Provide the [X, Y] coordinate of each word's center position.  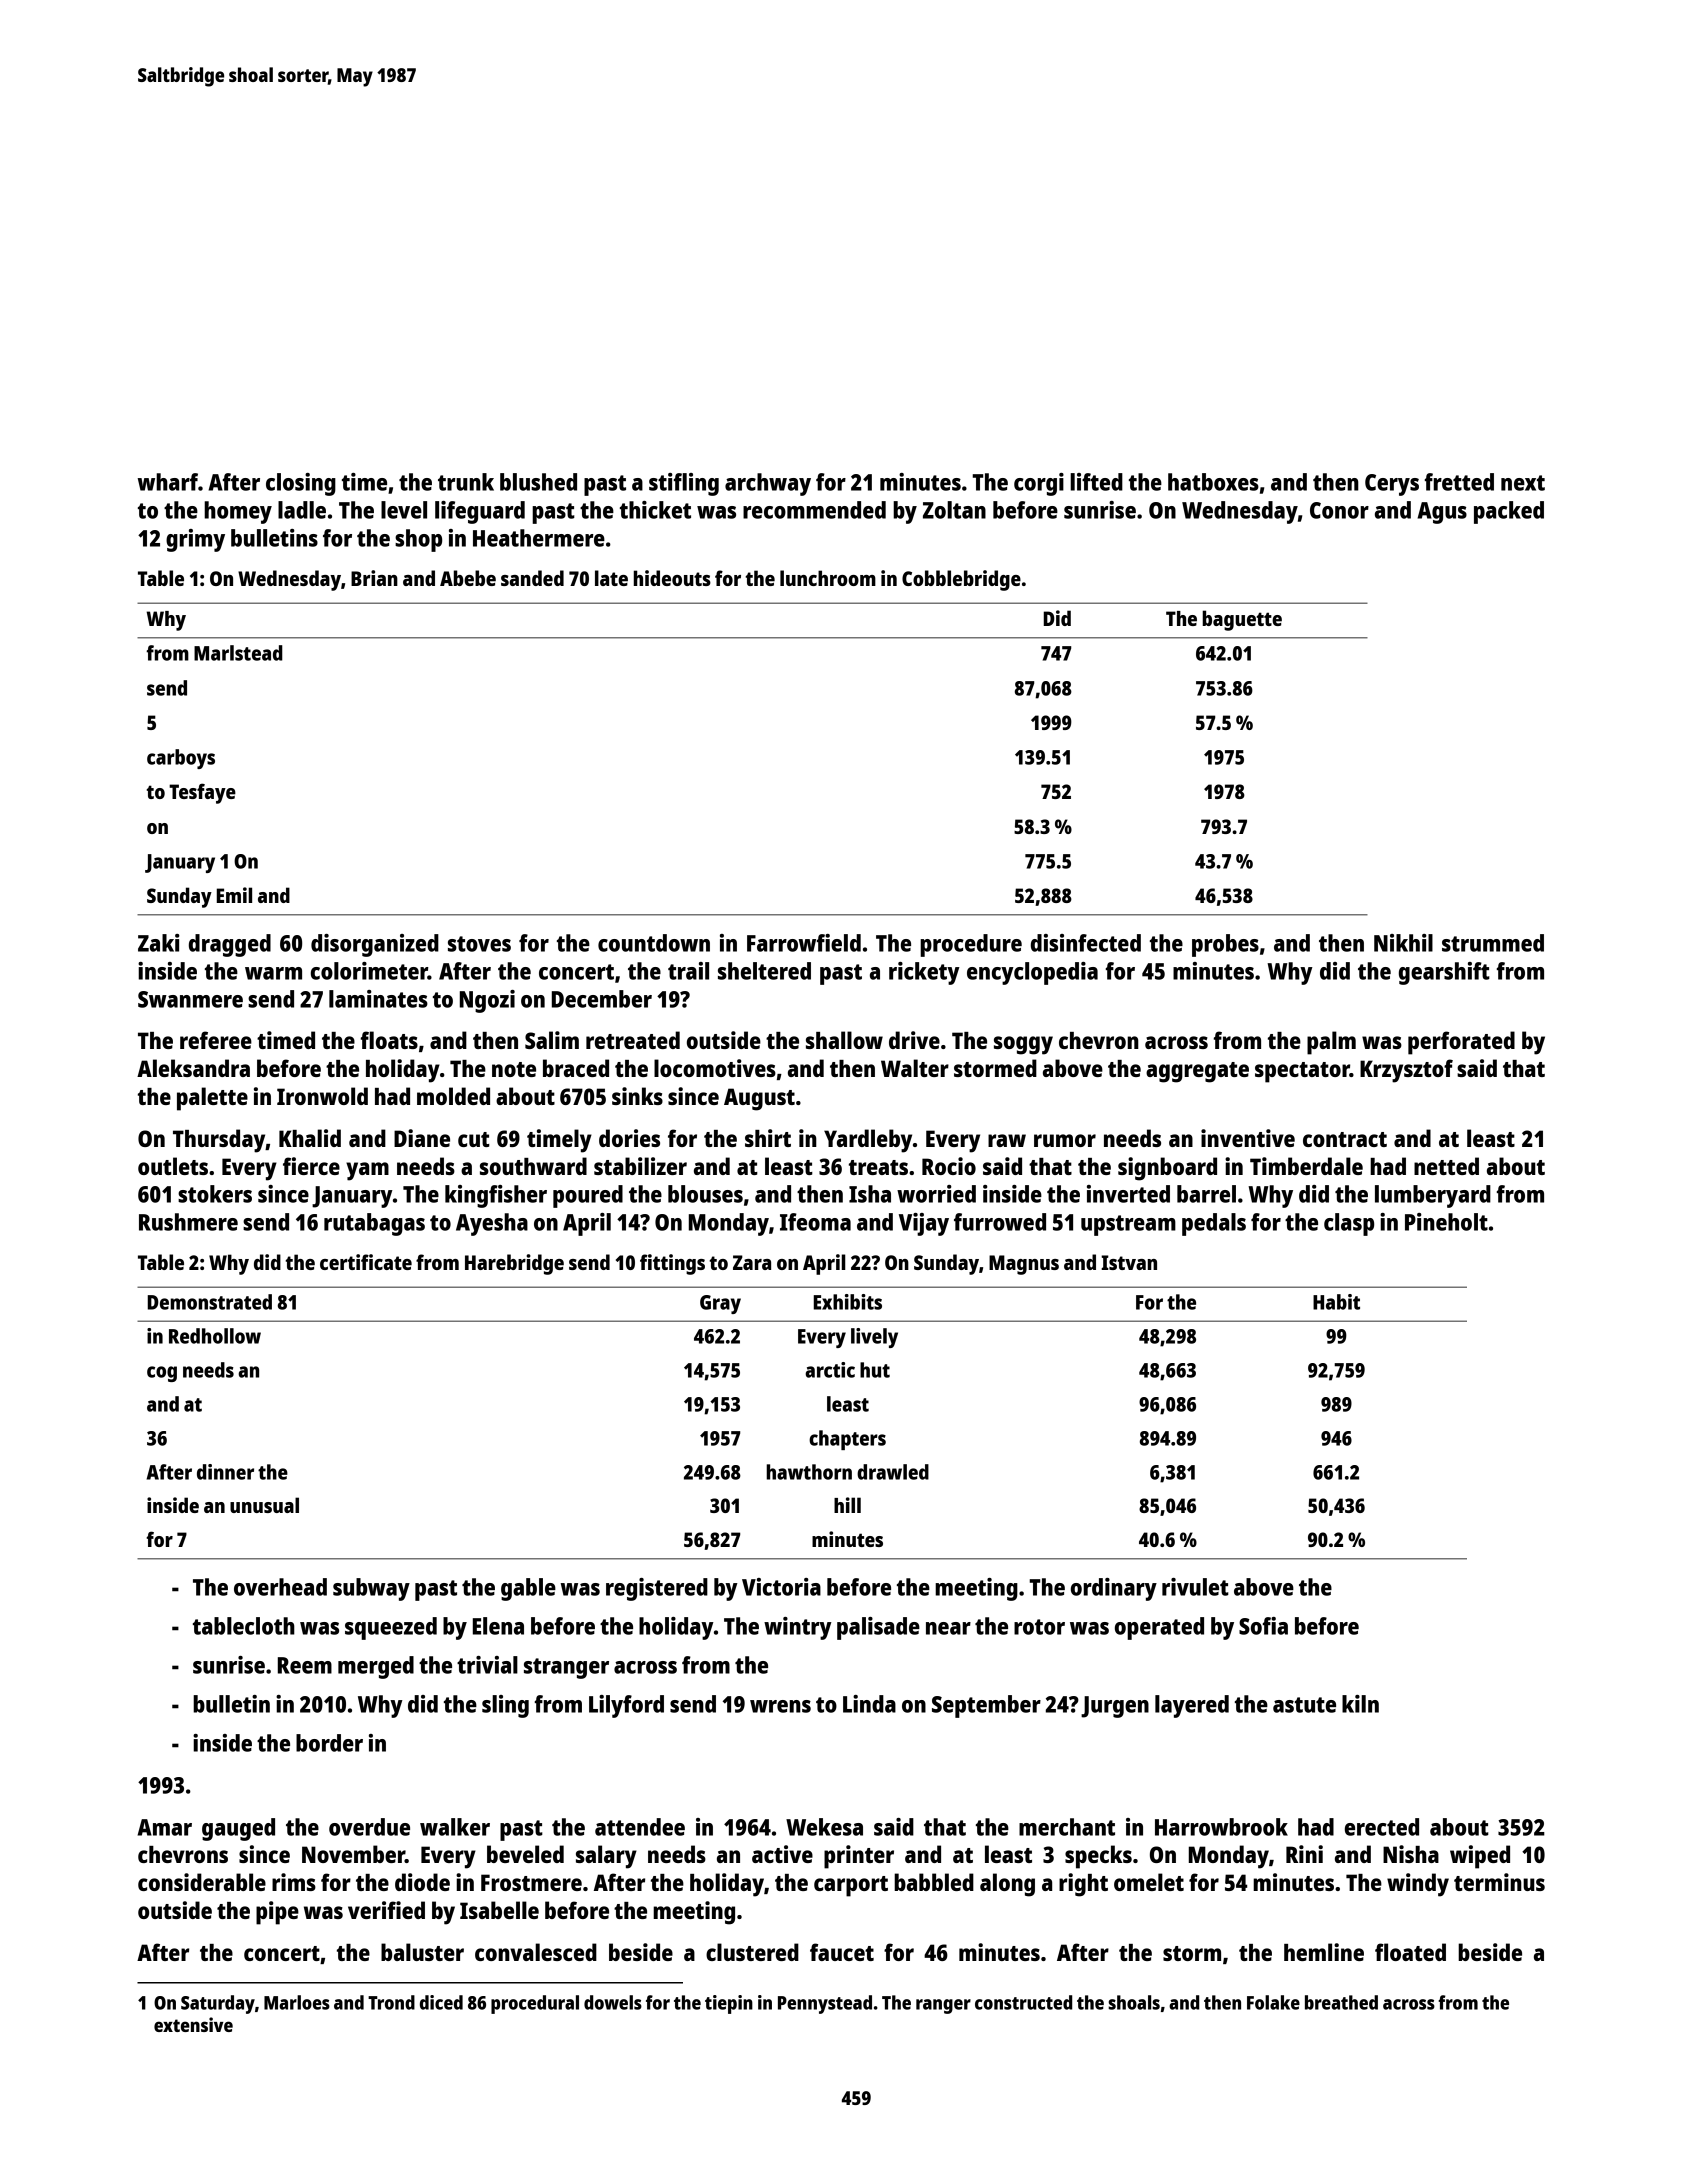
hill [847, 1505]
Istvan [1129, 1262]
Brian [374, 578]
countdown [654, 943]
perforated [1461, 1043]
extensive [193, 2024]
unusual [264, 1505]
